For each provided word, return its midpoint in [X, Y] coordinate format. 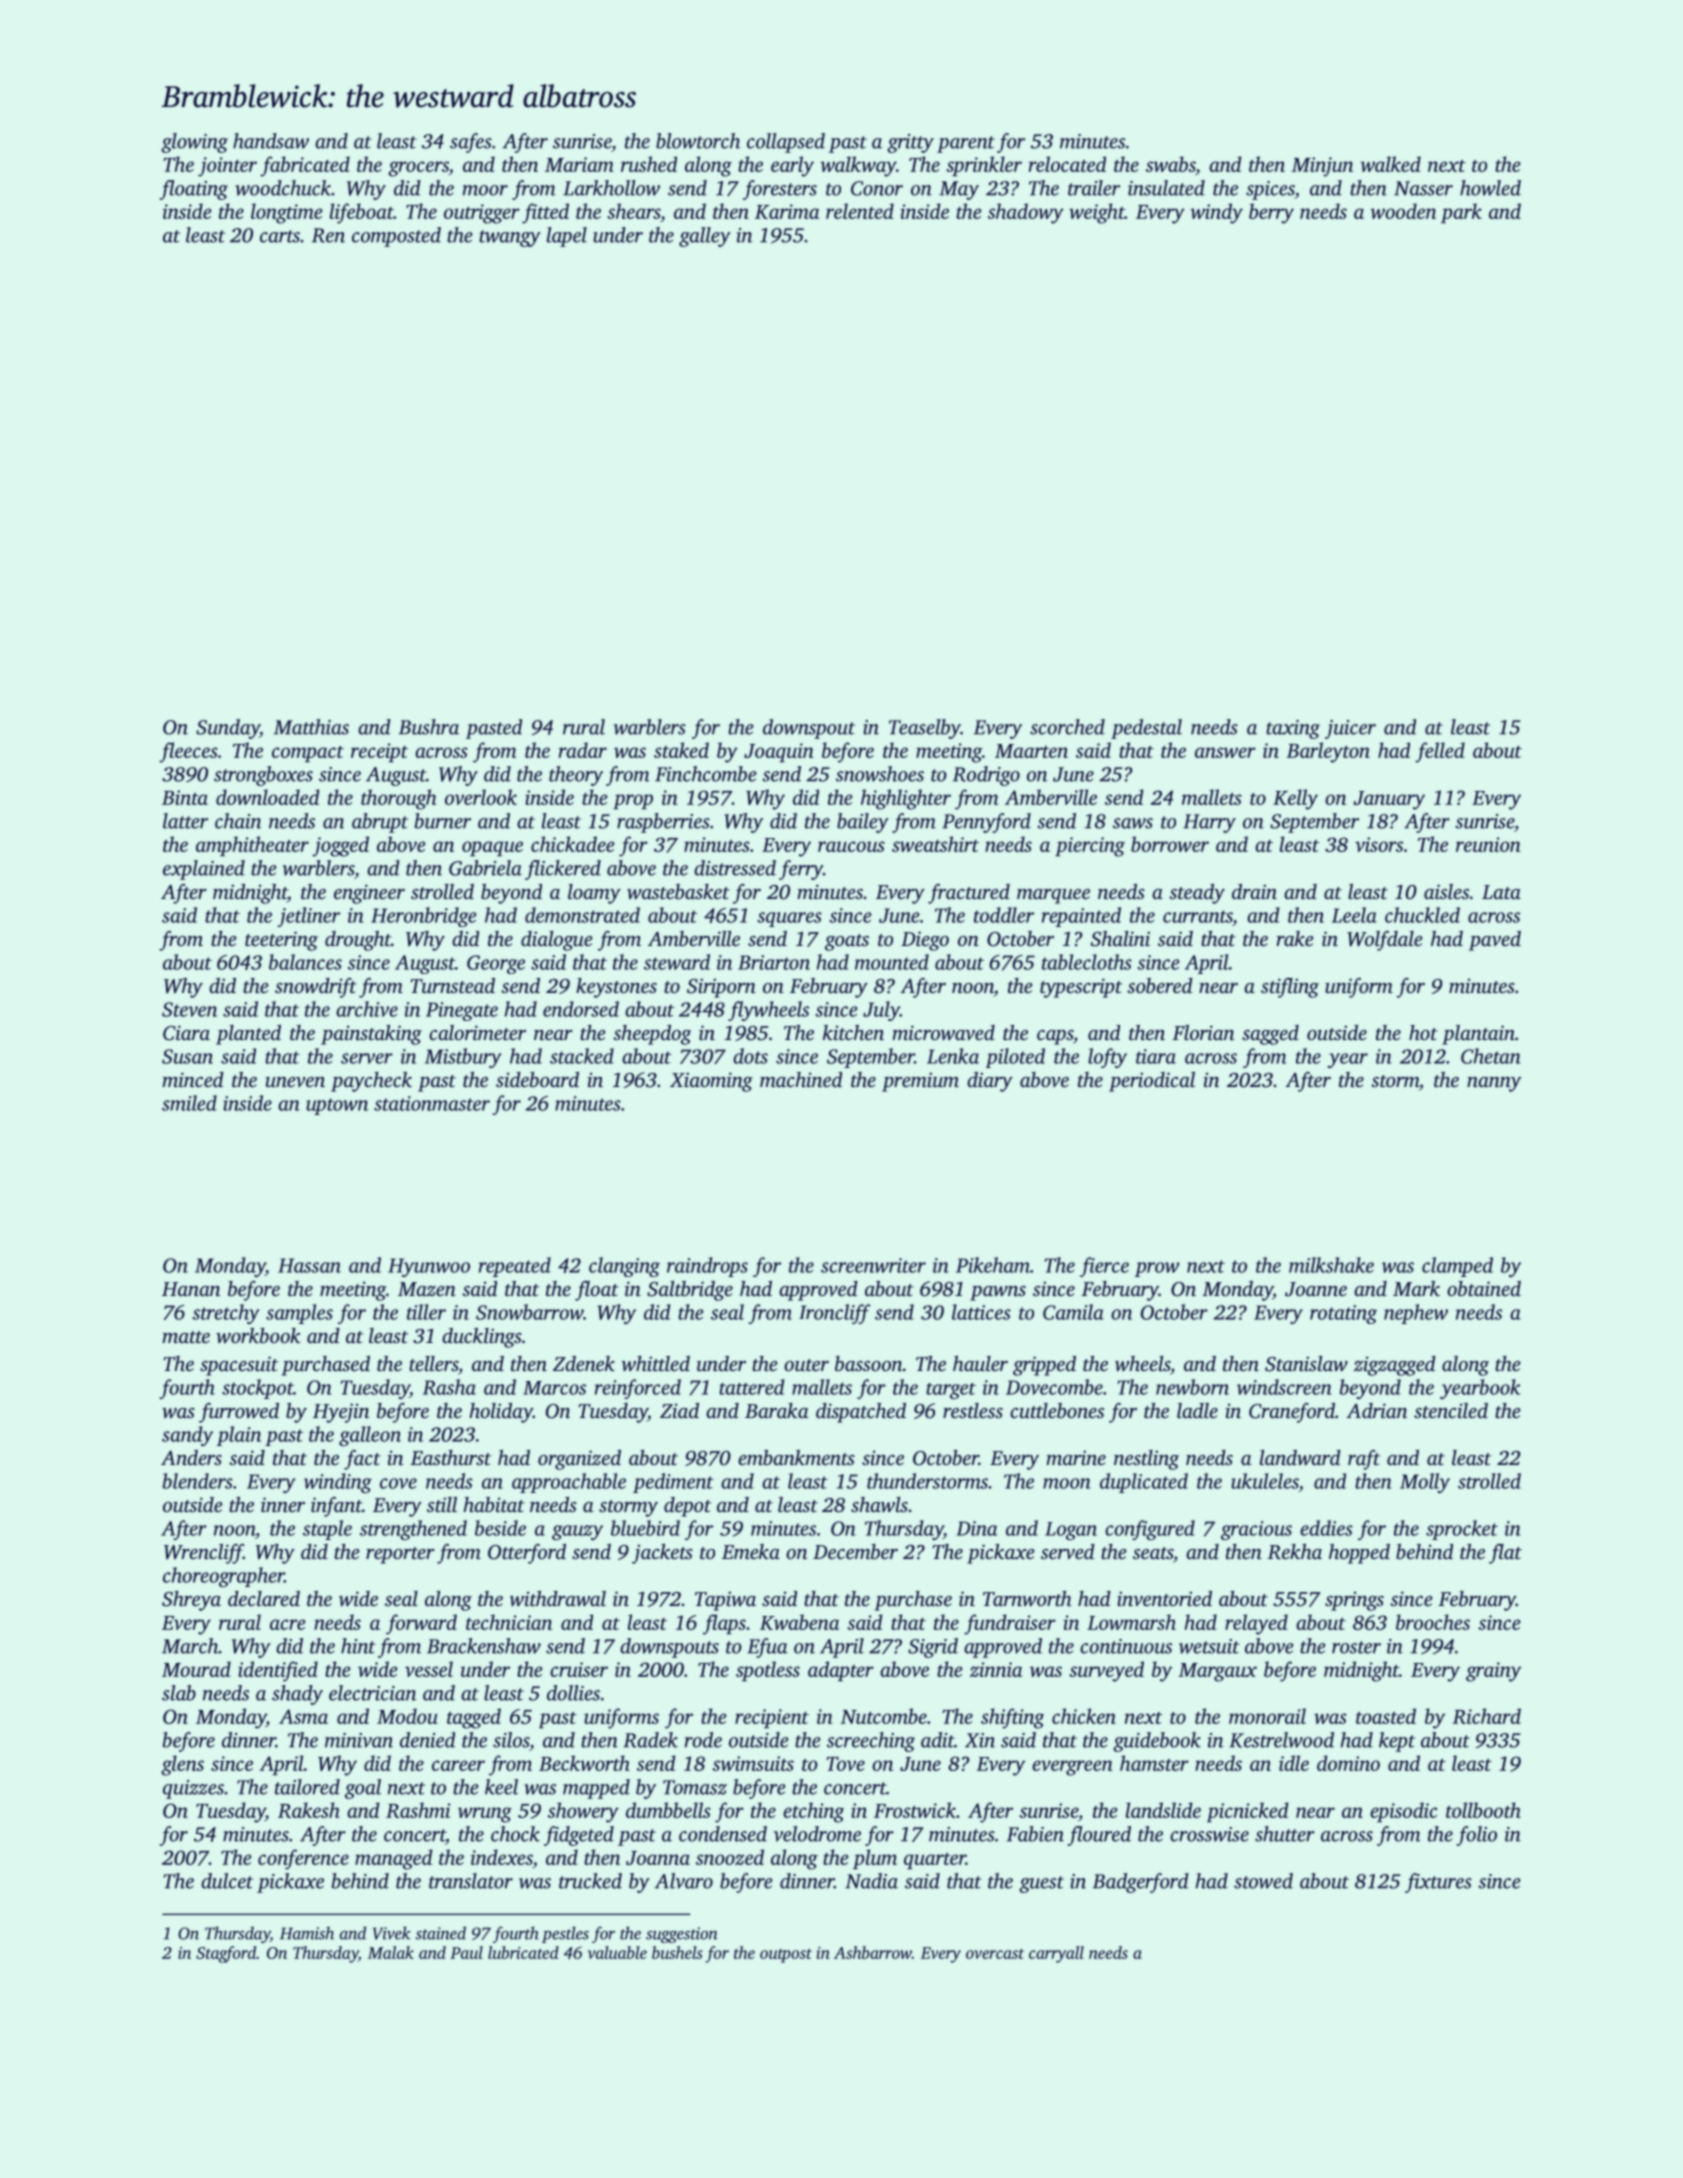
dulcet [227, 1881]
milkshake [1331, 1265]
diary [990, 1082]
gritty [910, 143]
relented [860, 211]
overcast [995, 1954]
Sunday [228, 729]
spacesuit [239, 1366]
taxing [1293, 729]
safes [471, 143]
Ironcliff [835, 1314]
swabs [1170, 164]
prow [1157, 1269]
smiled [189, 1103]
